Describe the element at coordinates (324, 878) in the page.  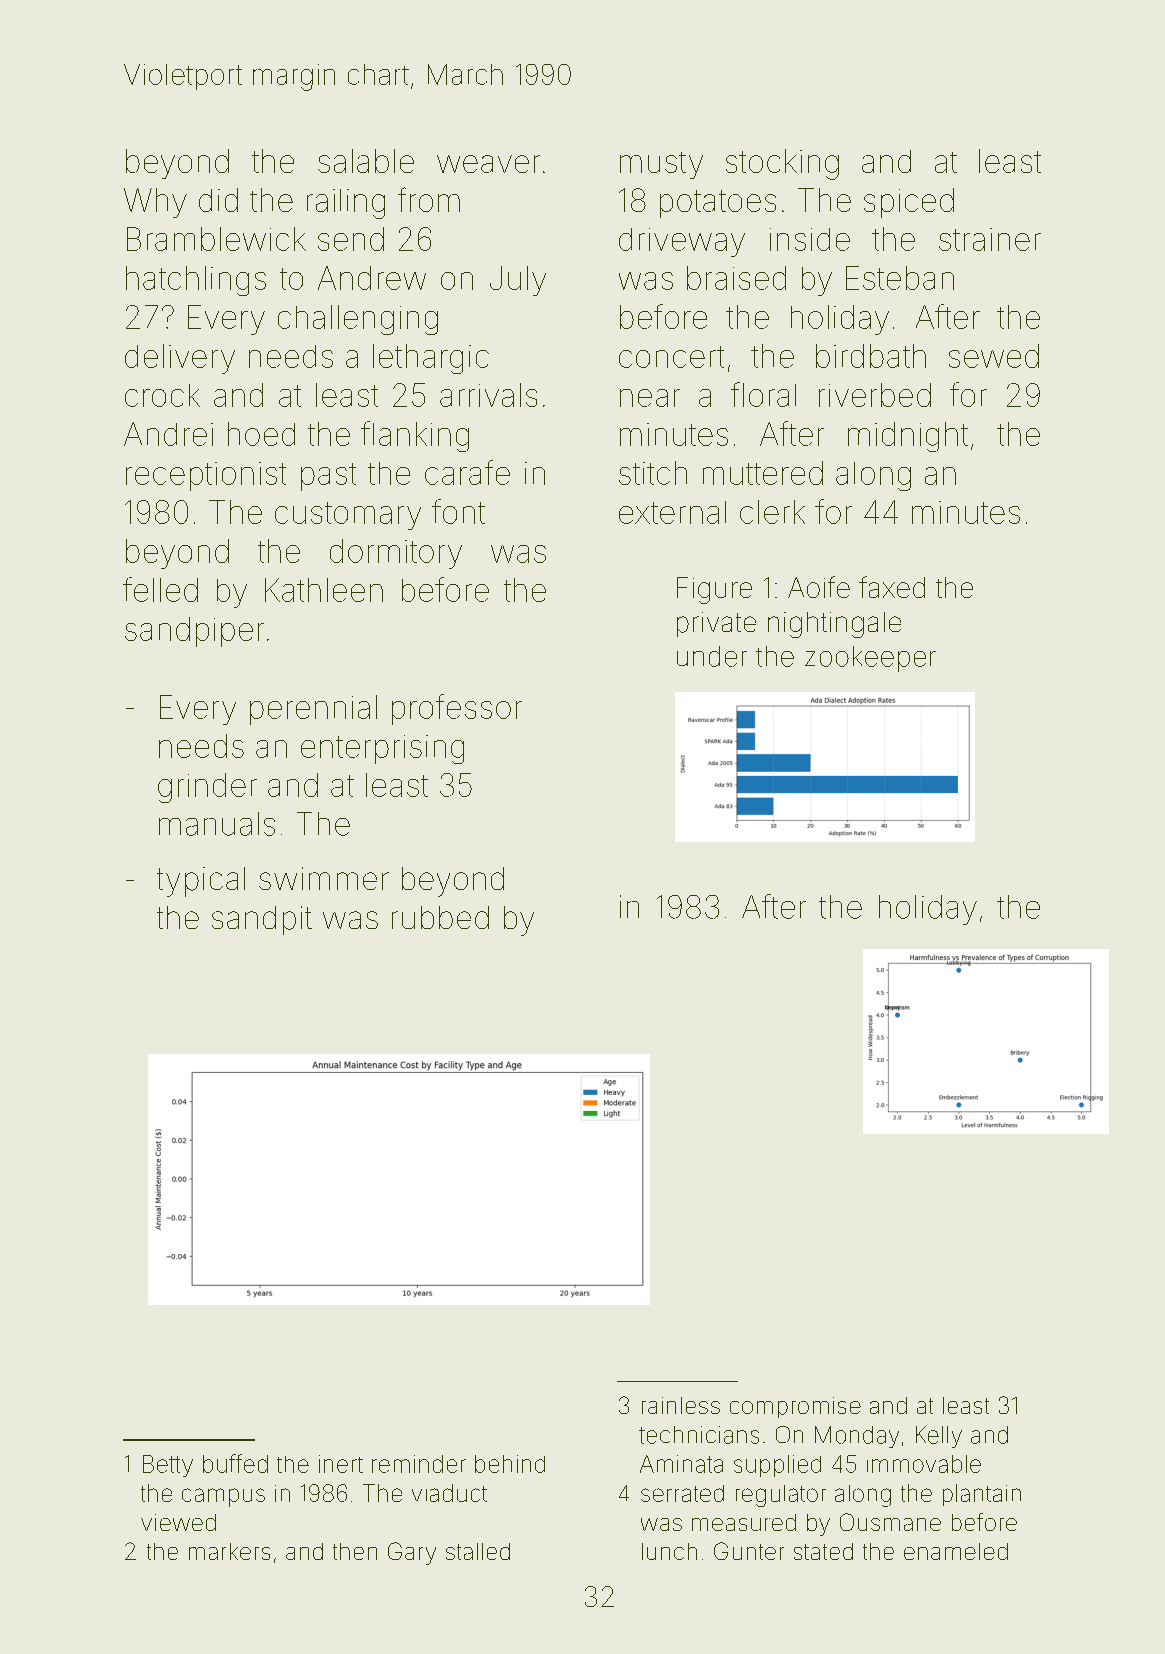
I see `swimmer` at that location.
